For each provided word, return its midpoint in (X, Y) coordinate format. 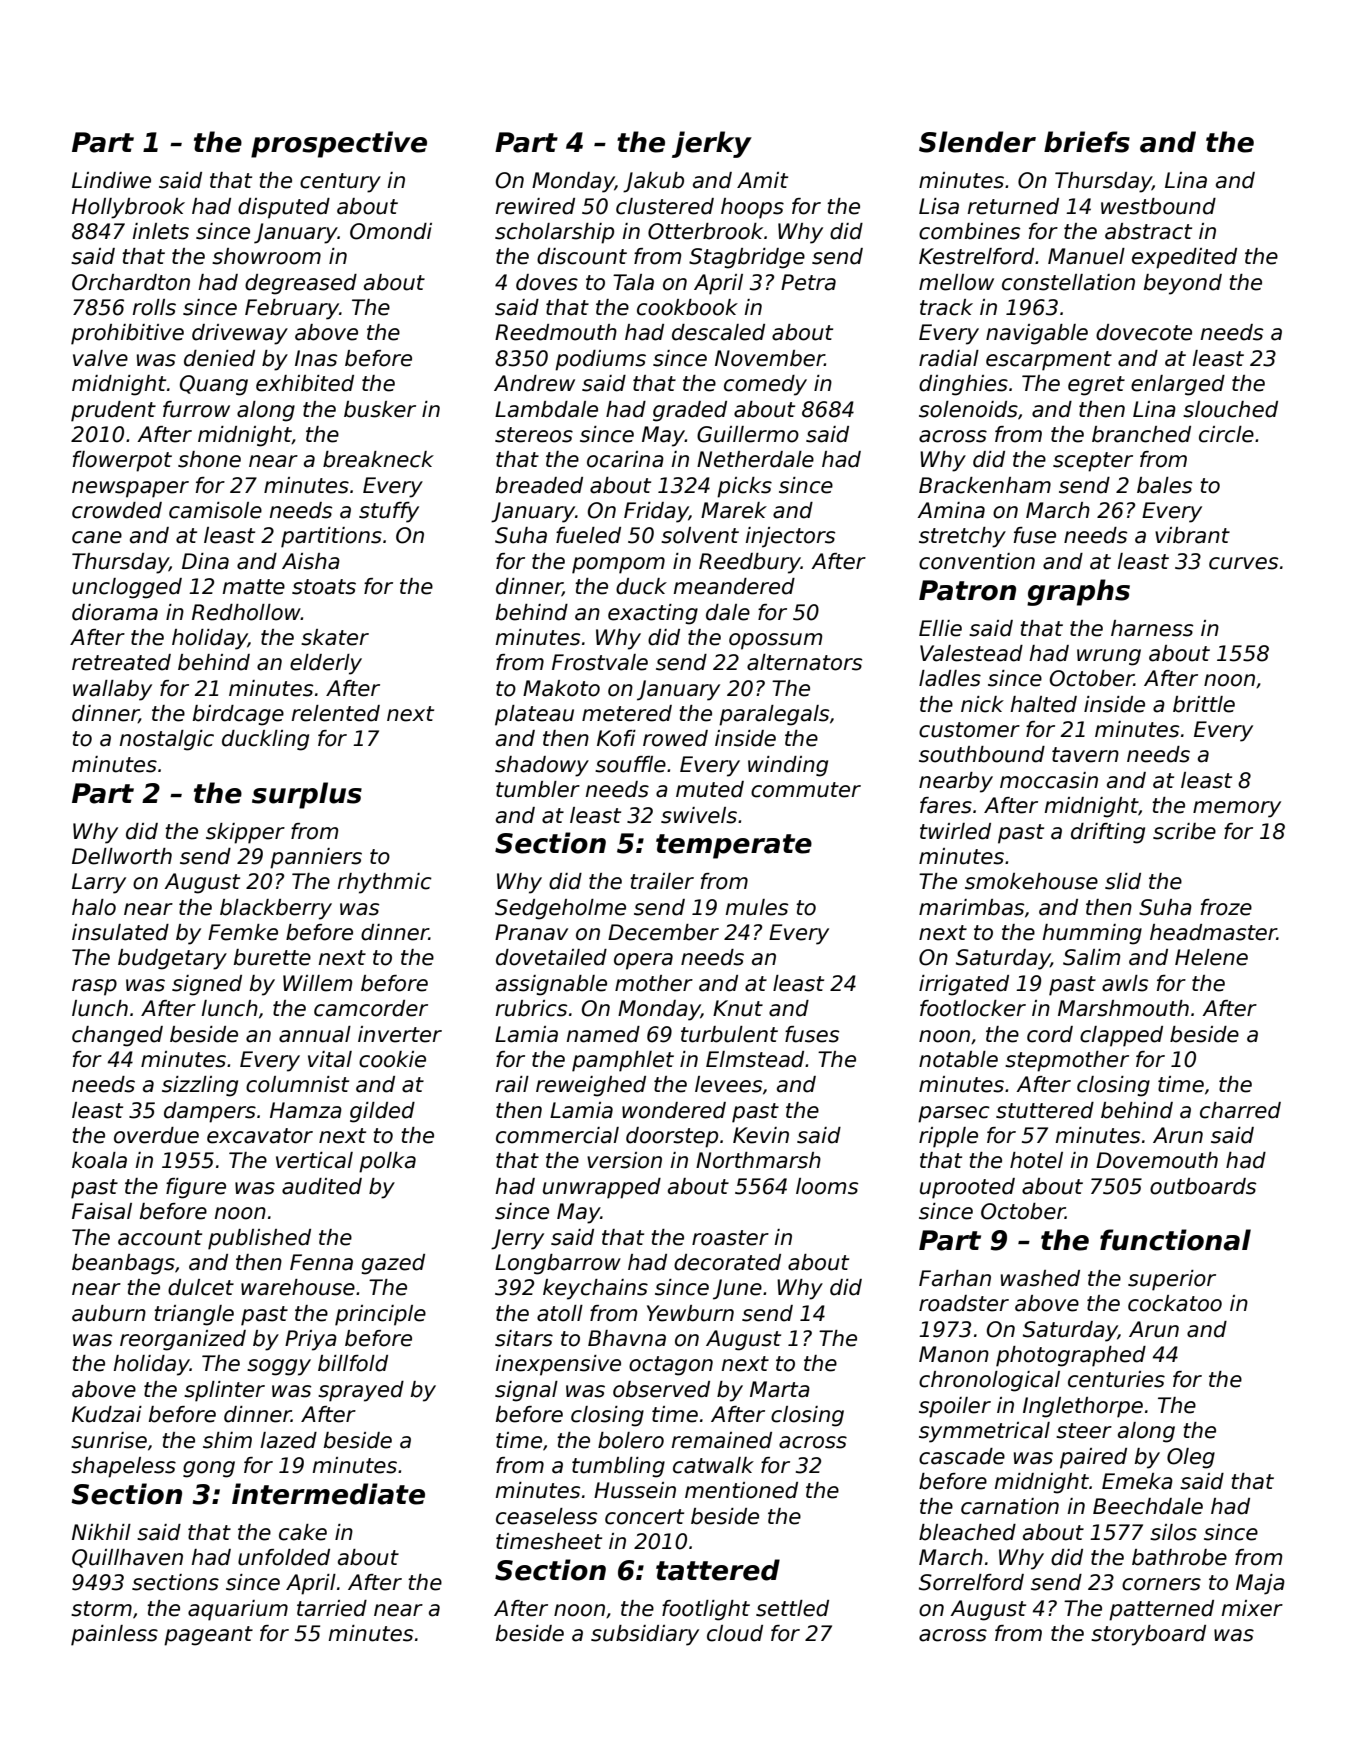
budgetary (172, 959)
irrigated (964, 985)
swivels (699, 815)
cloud (735, 1633)
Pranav (531, 932)
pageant (208, 1636)
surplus (307, 795)
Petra (808, 282)
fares (946, 805)
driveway (240, 334)
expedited (1184, 258)
